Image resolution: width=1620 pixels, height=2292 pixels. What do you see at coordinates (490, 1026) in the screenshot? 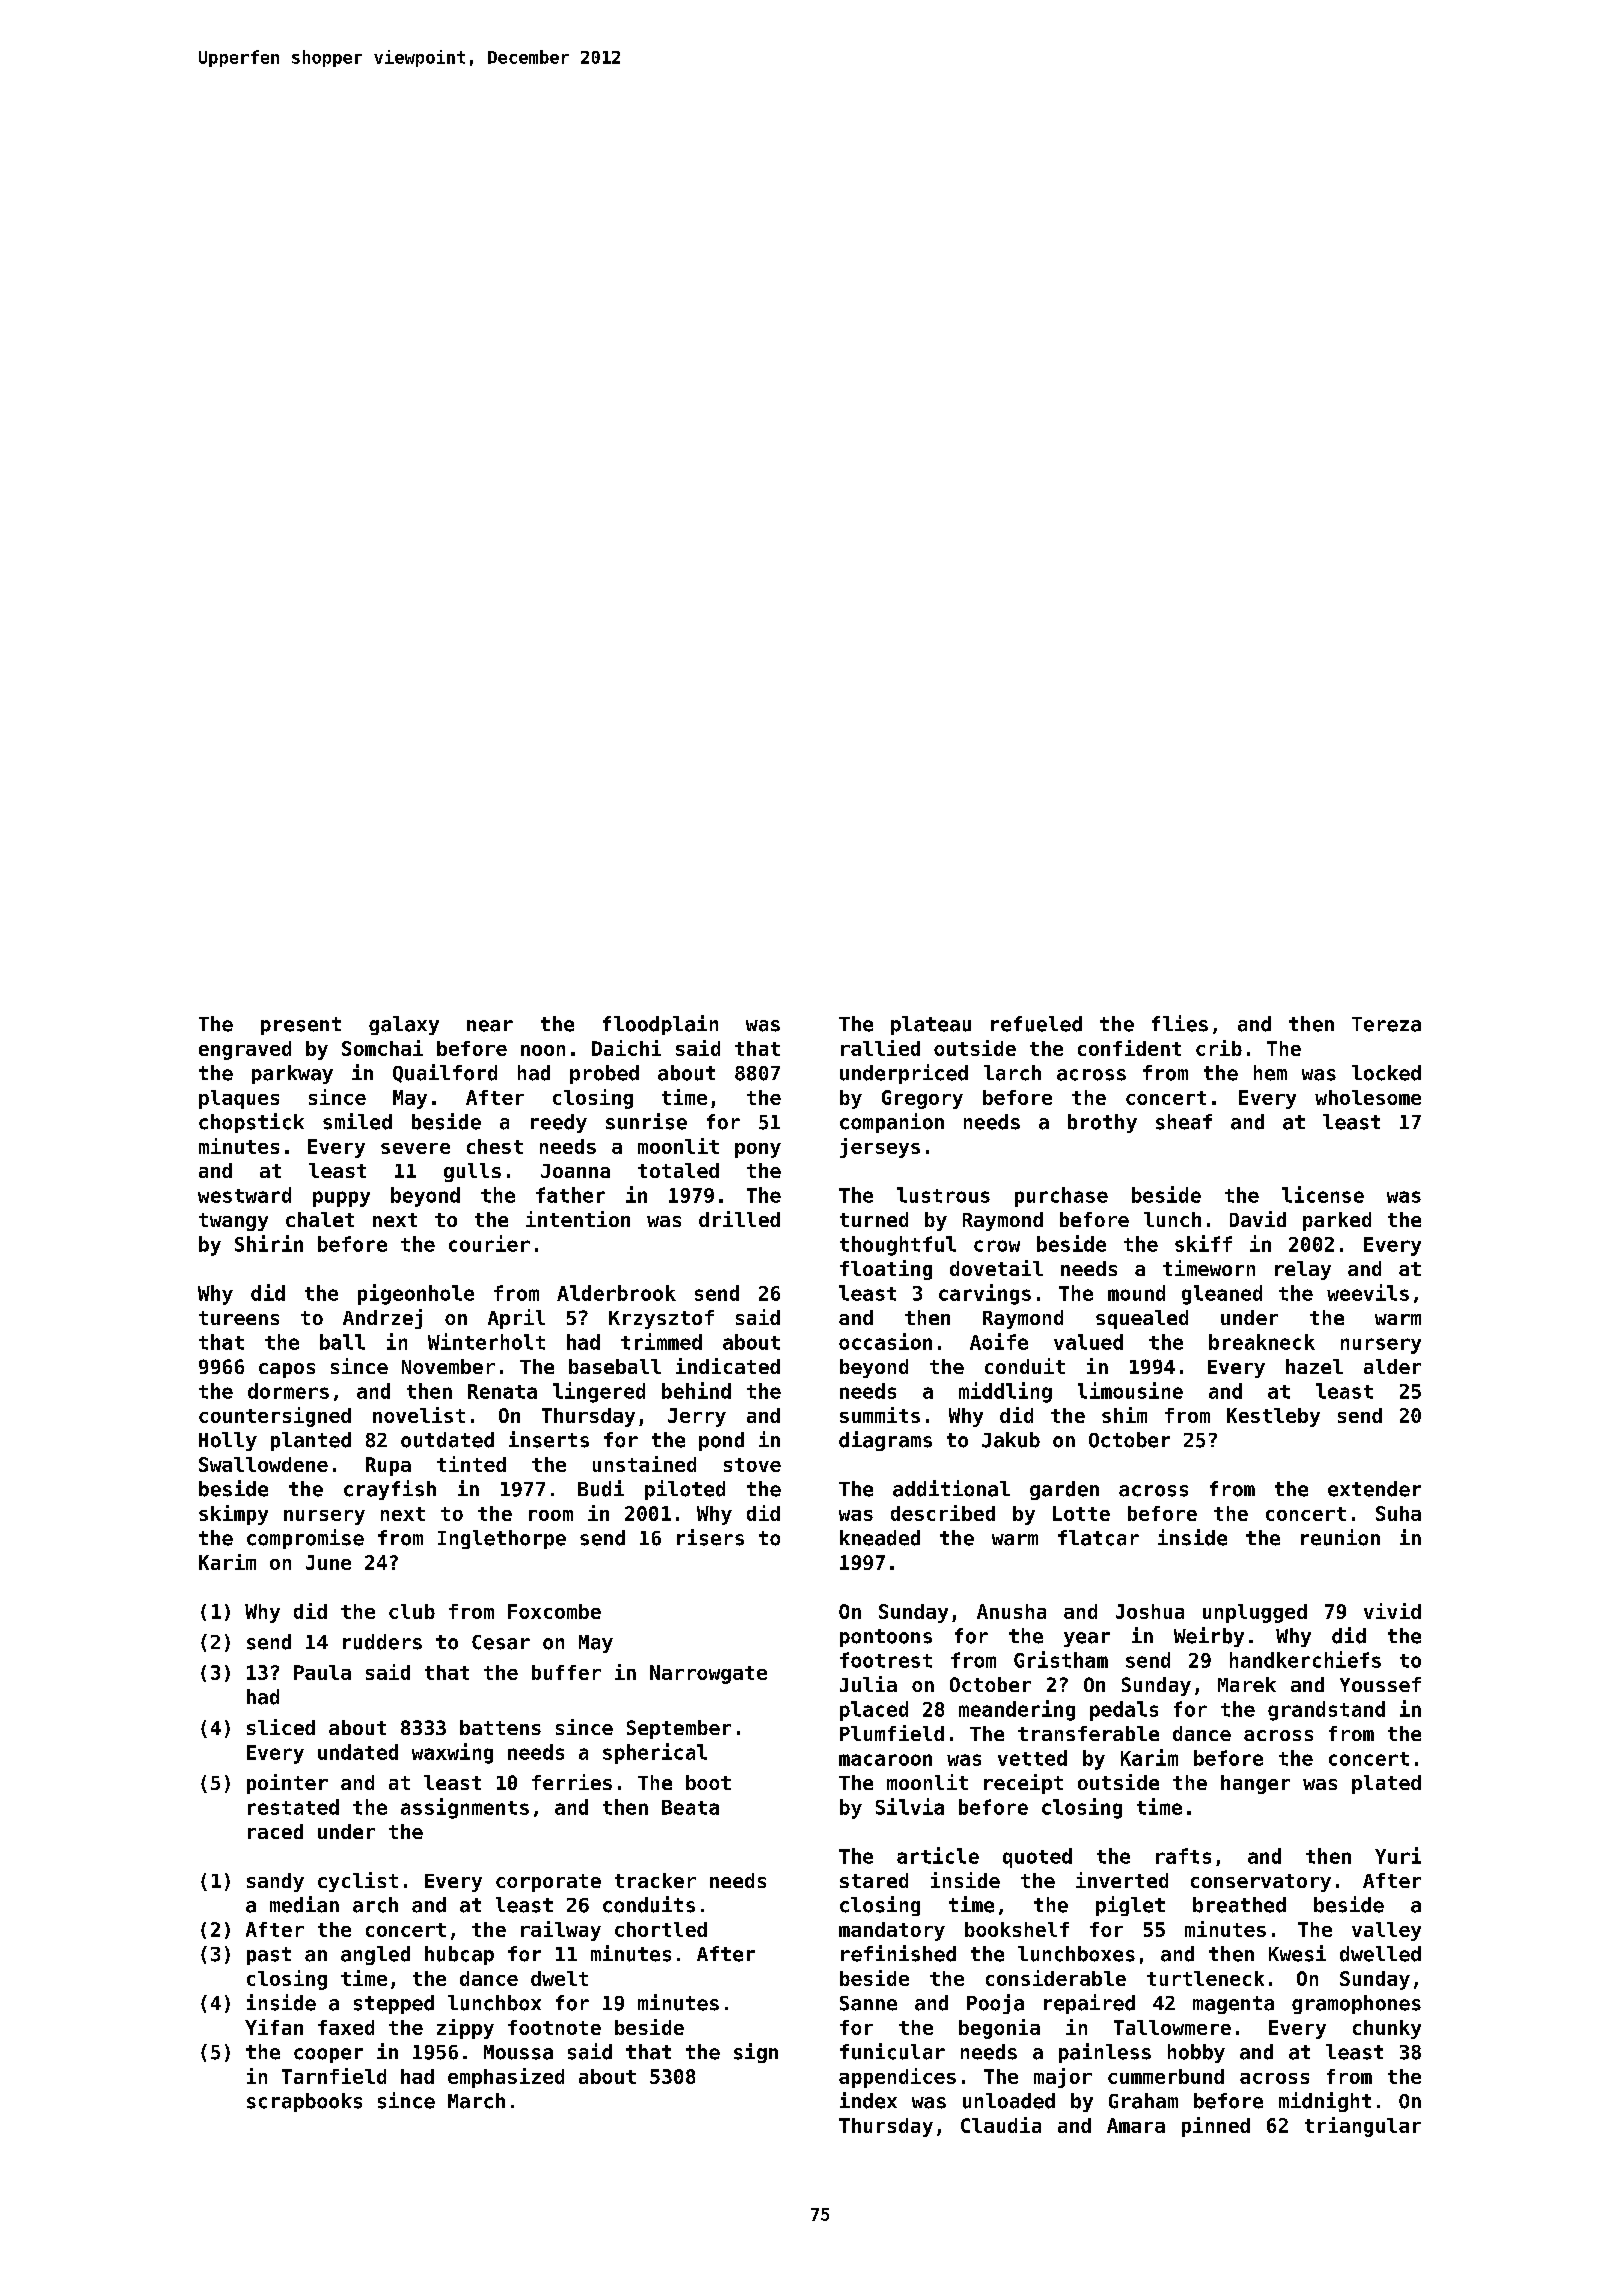
I see `near` at bounding box center [490, 1026].
